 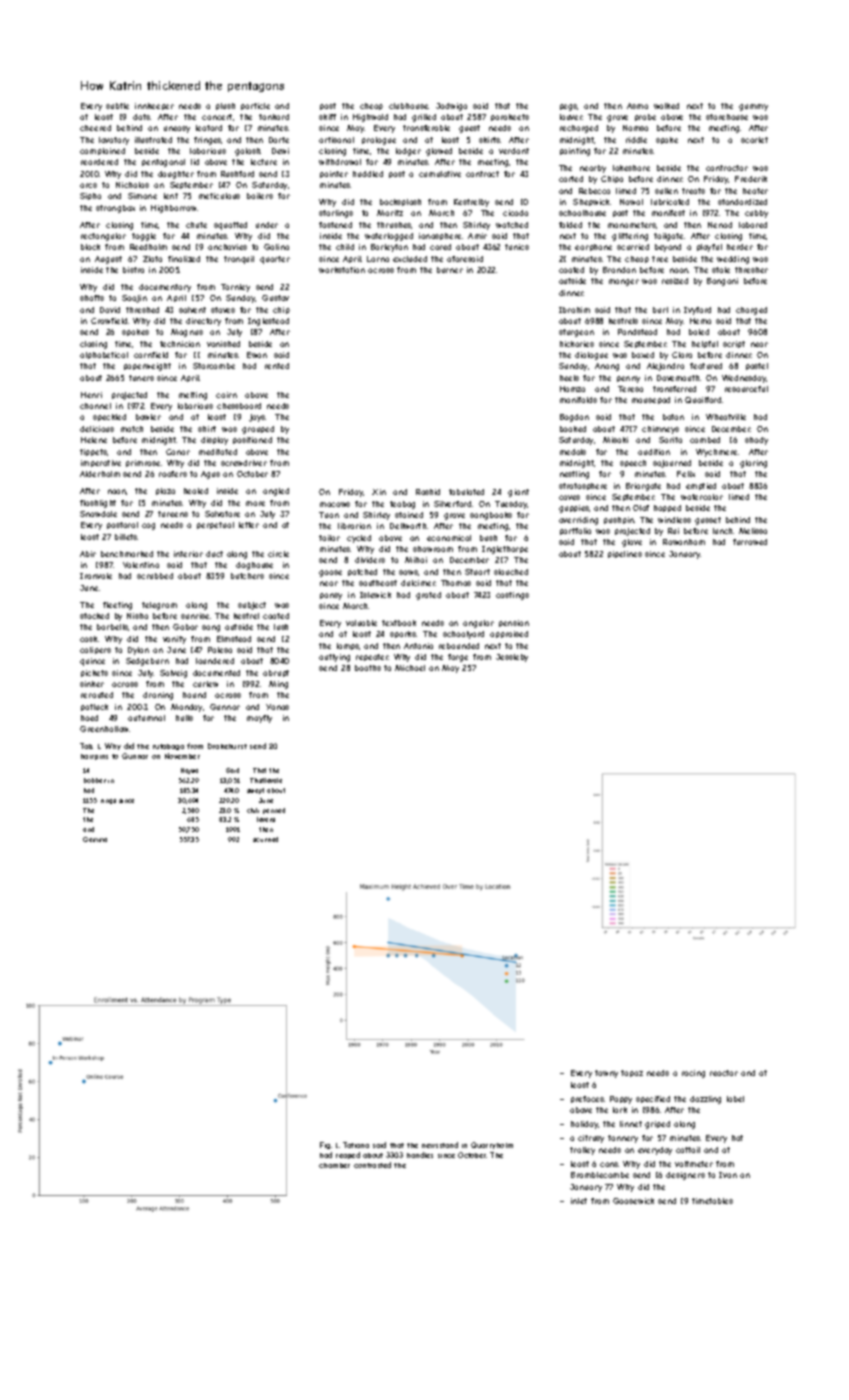 I want to click on reactor, so click(x=724, y=1073).
